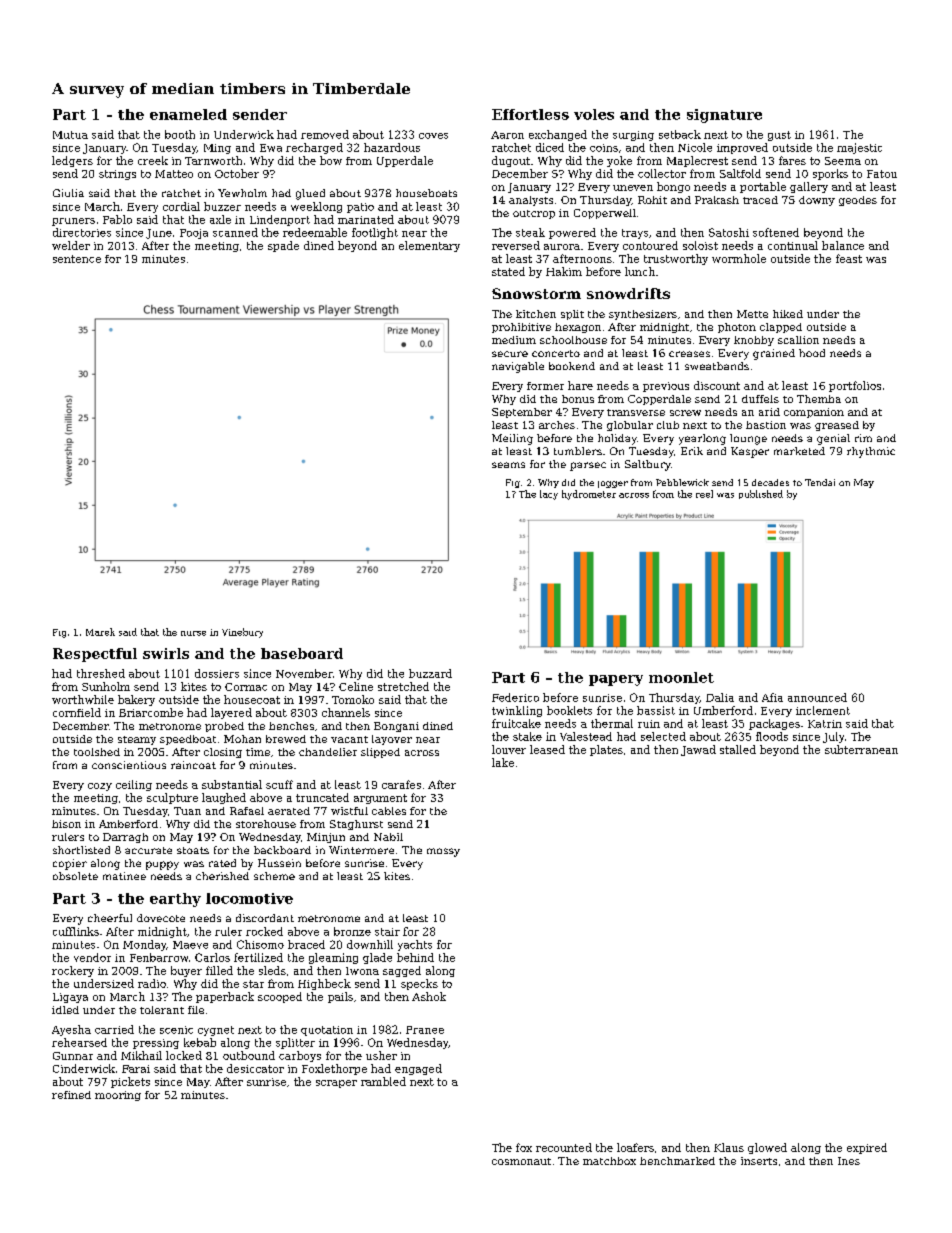 The image size is (952, 1233). What do you see at coordinates (530, 114) in the screenshot?
I see `Effortless` at bounding box center [530, 114].
